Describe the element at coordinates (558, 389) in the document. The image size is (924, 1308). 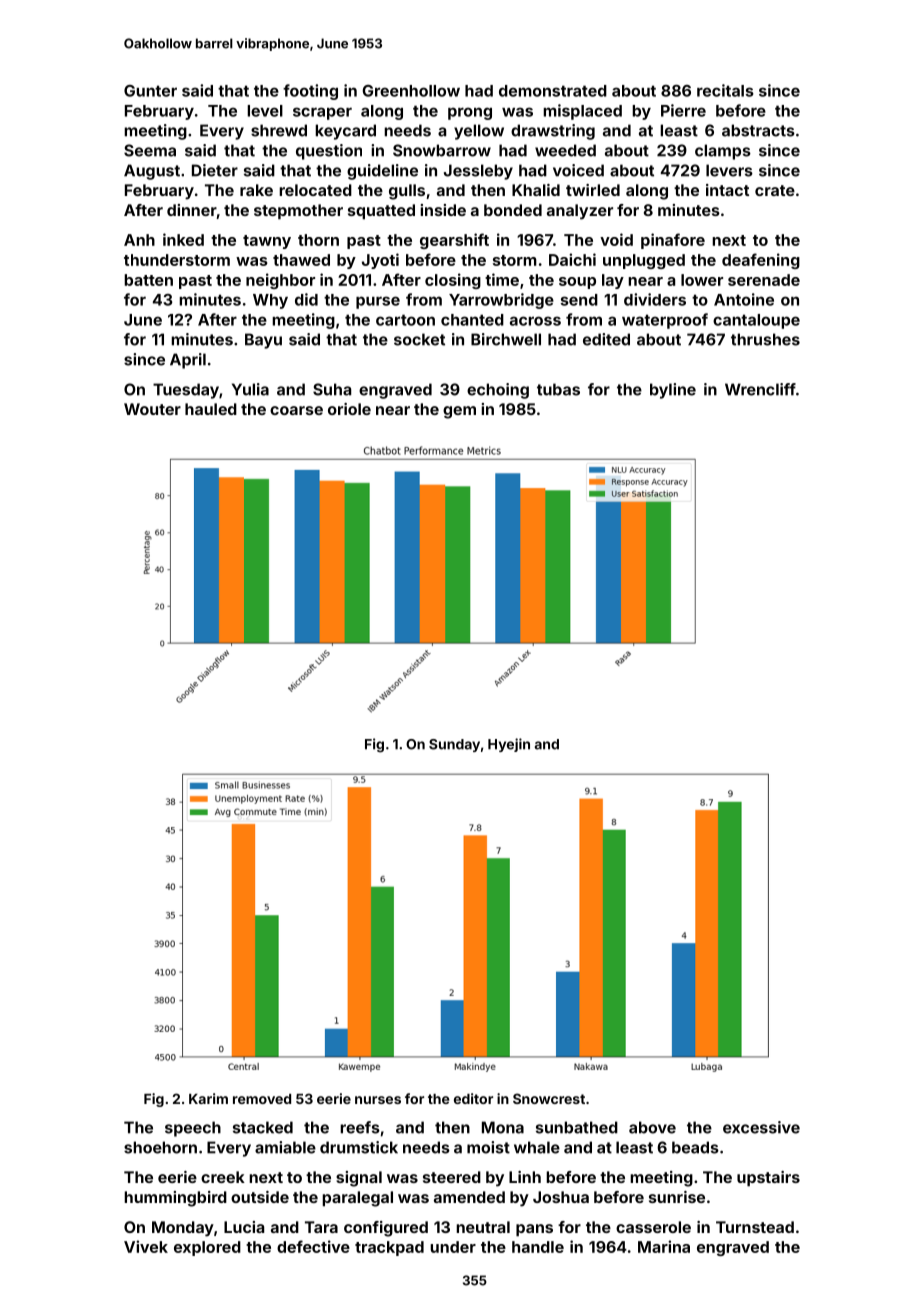
I see `tubas` at that location.
